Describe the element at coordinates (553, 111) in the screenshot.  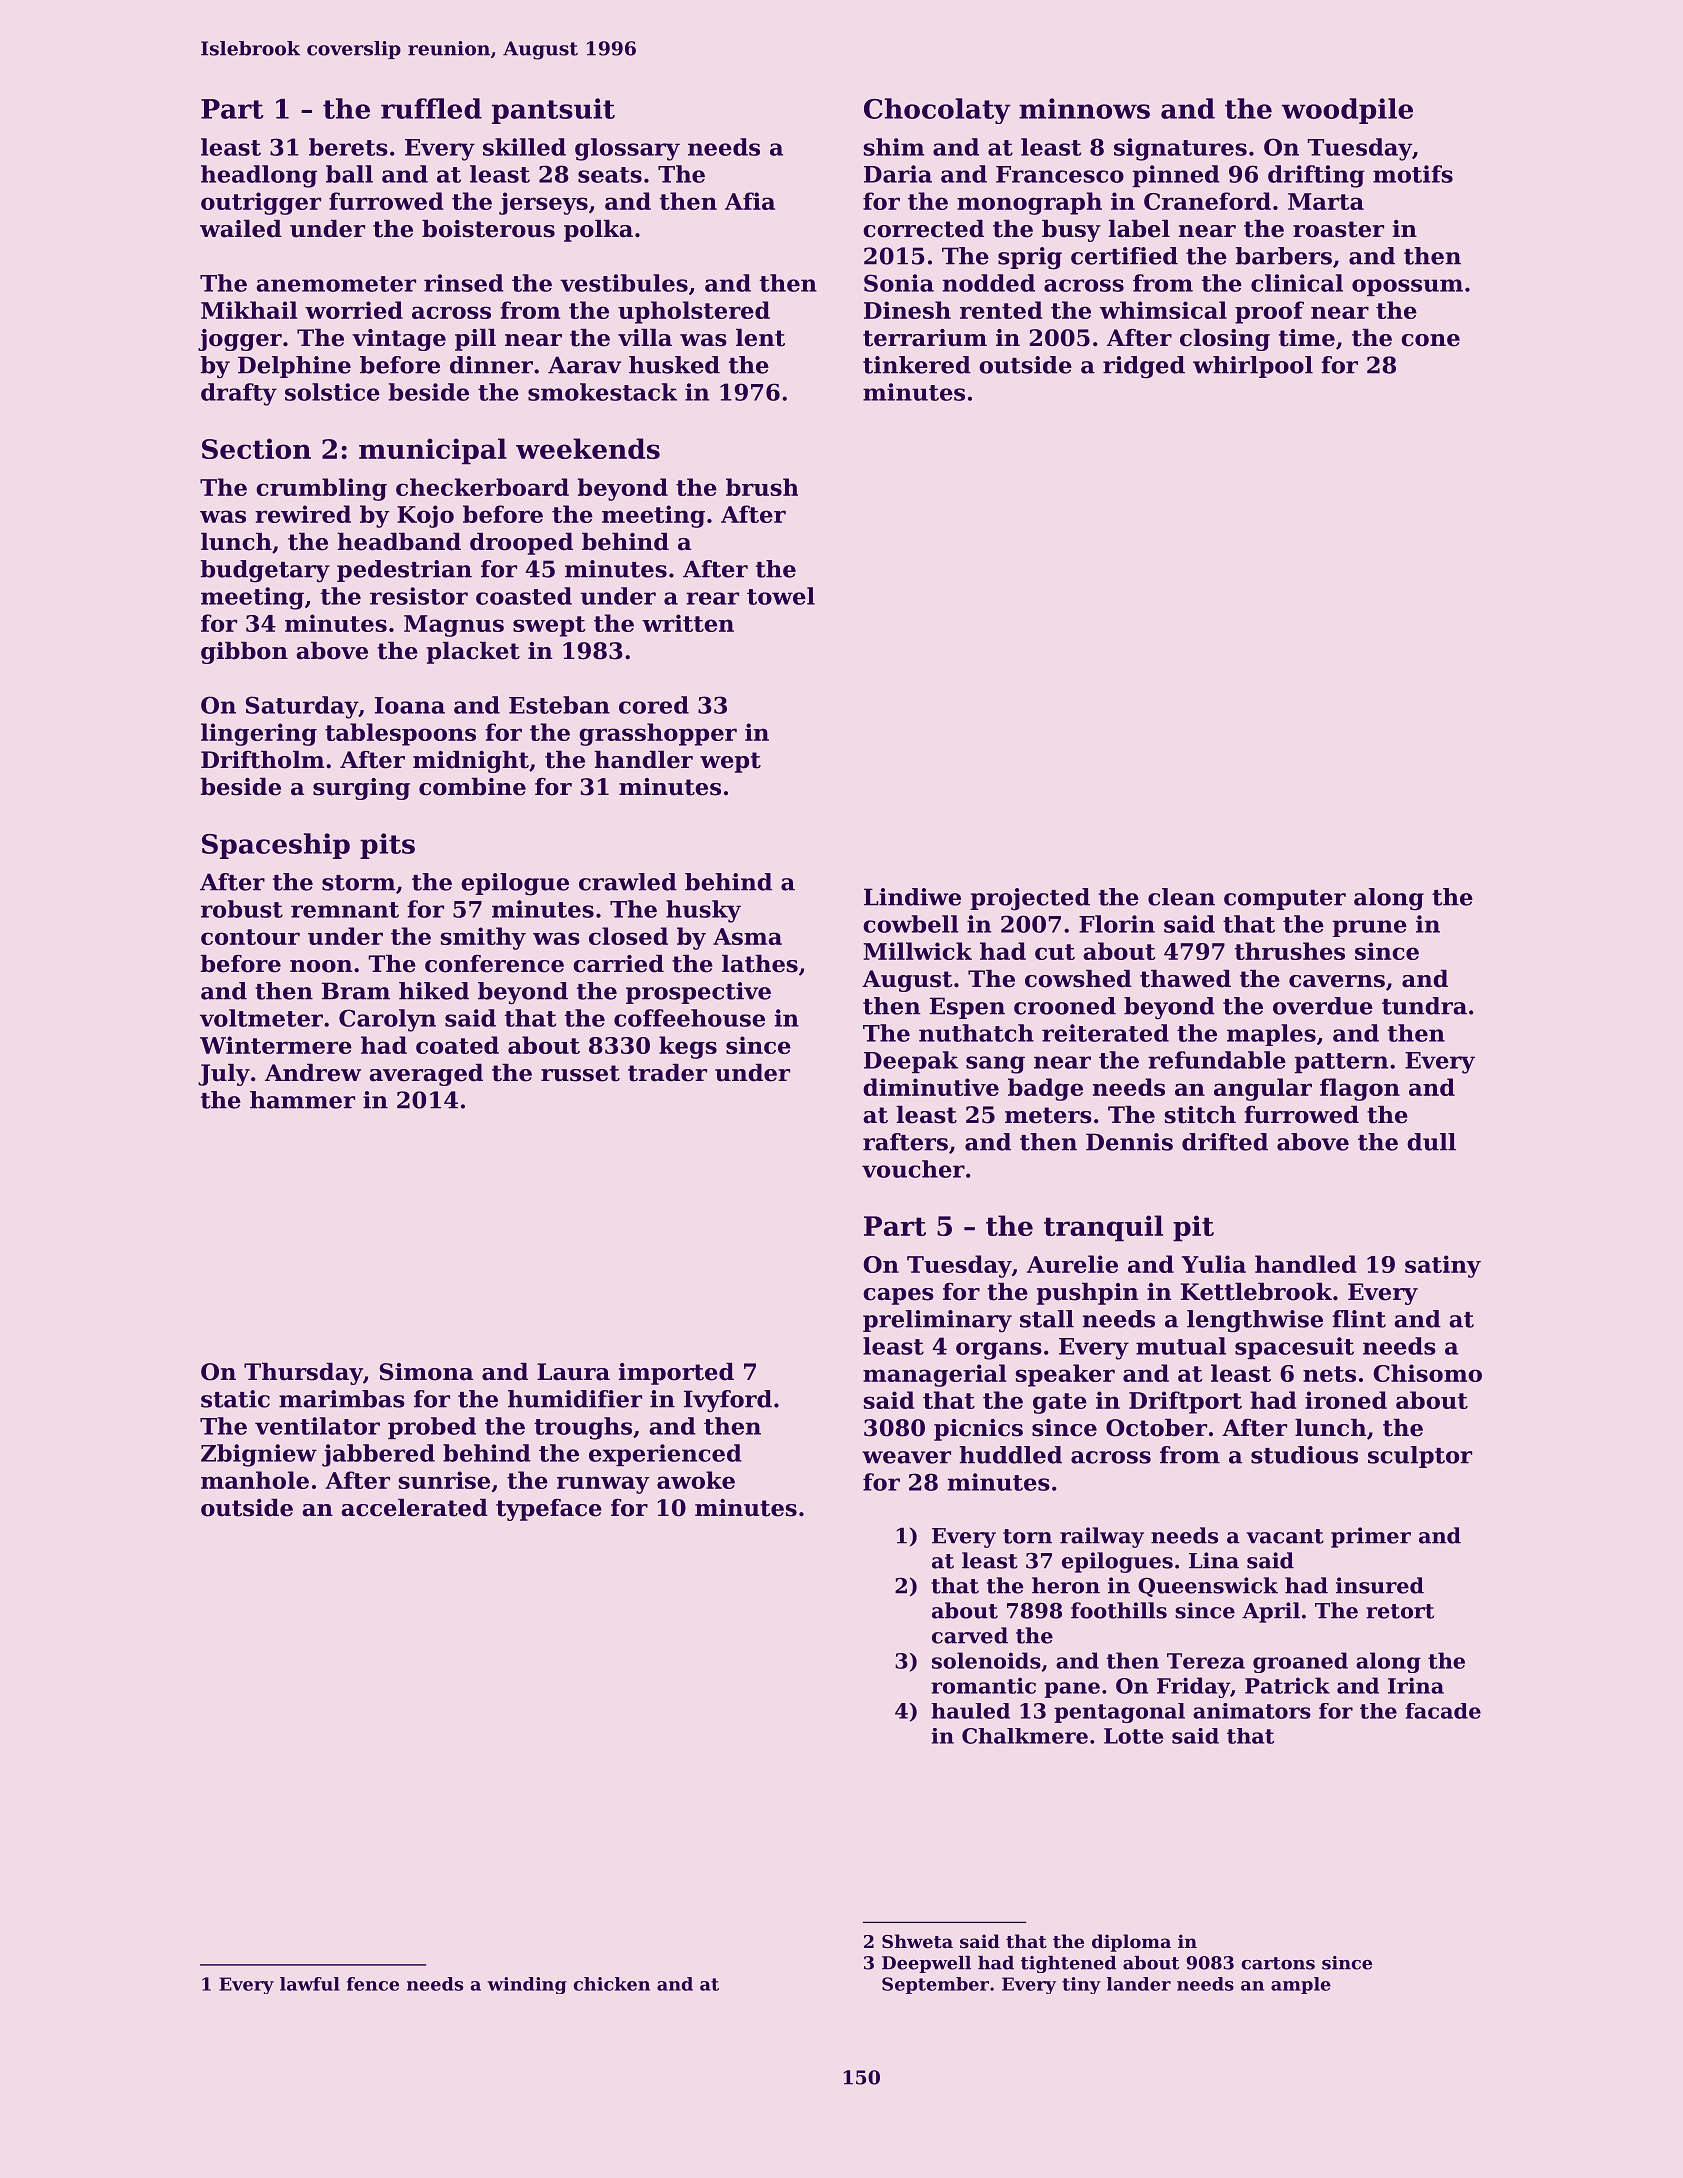
I see `pantsuit` at that location.
